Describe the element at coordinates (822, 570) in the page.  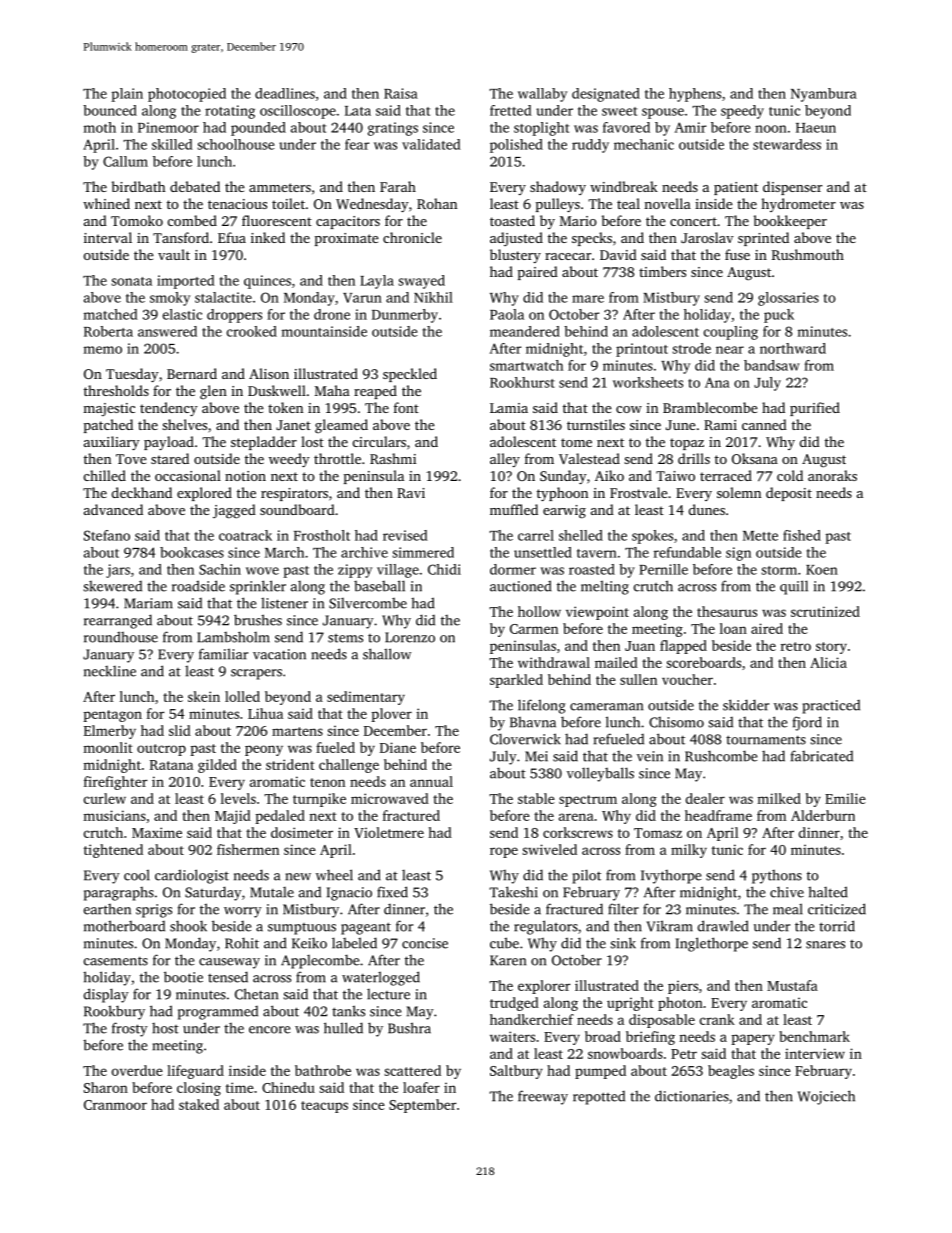
I see `Koen` at that location.
